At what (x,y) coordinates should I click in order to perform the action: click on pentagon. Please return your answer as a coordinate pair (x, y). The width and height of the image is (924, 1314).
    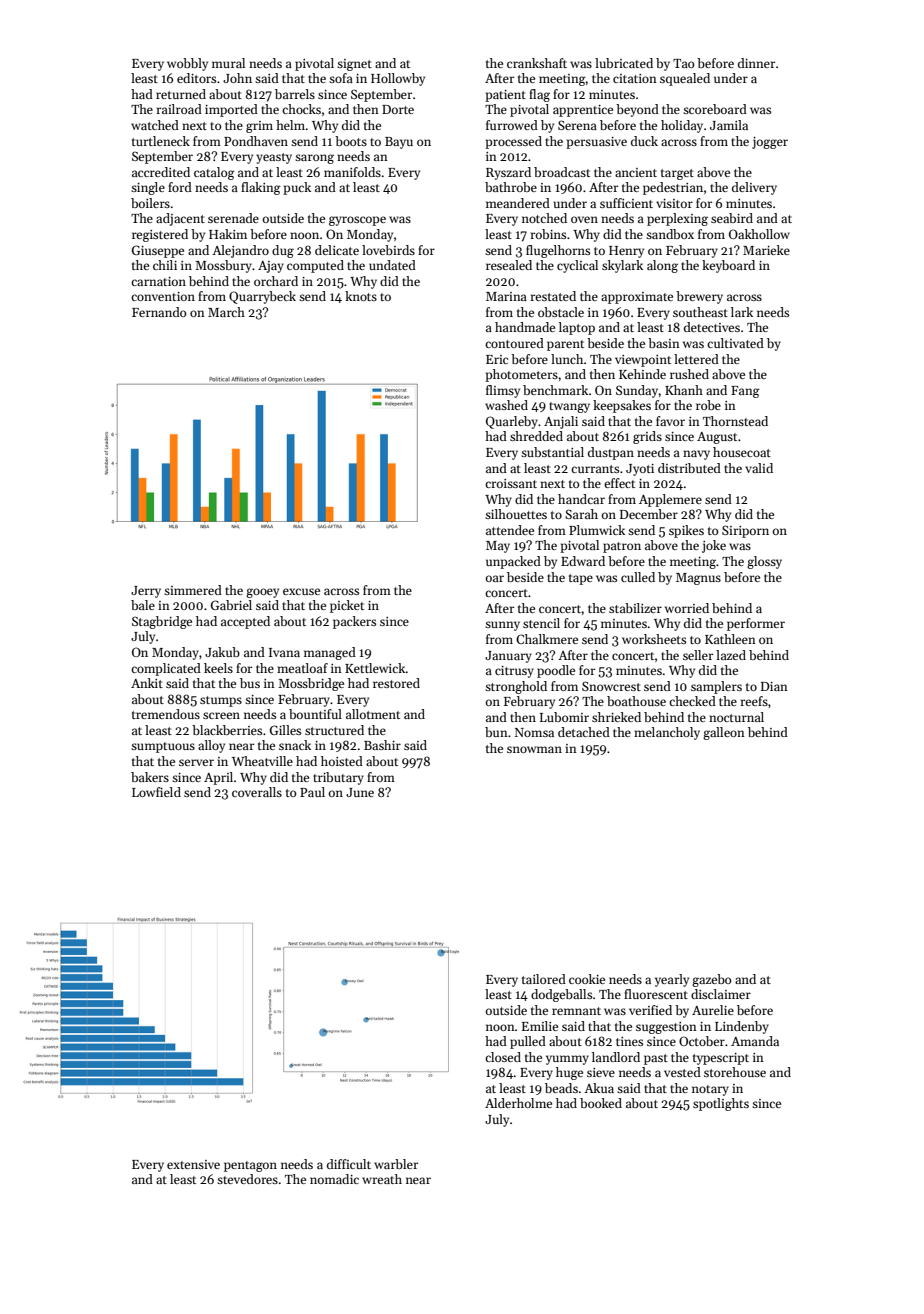
    Looking at the image, I should click on (250, 1166).
